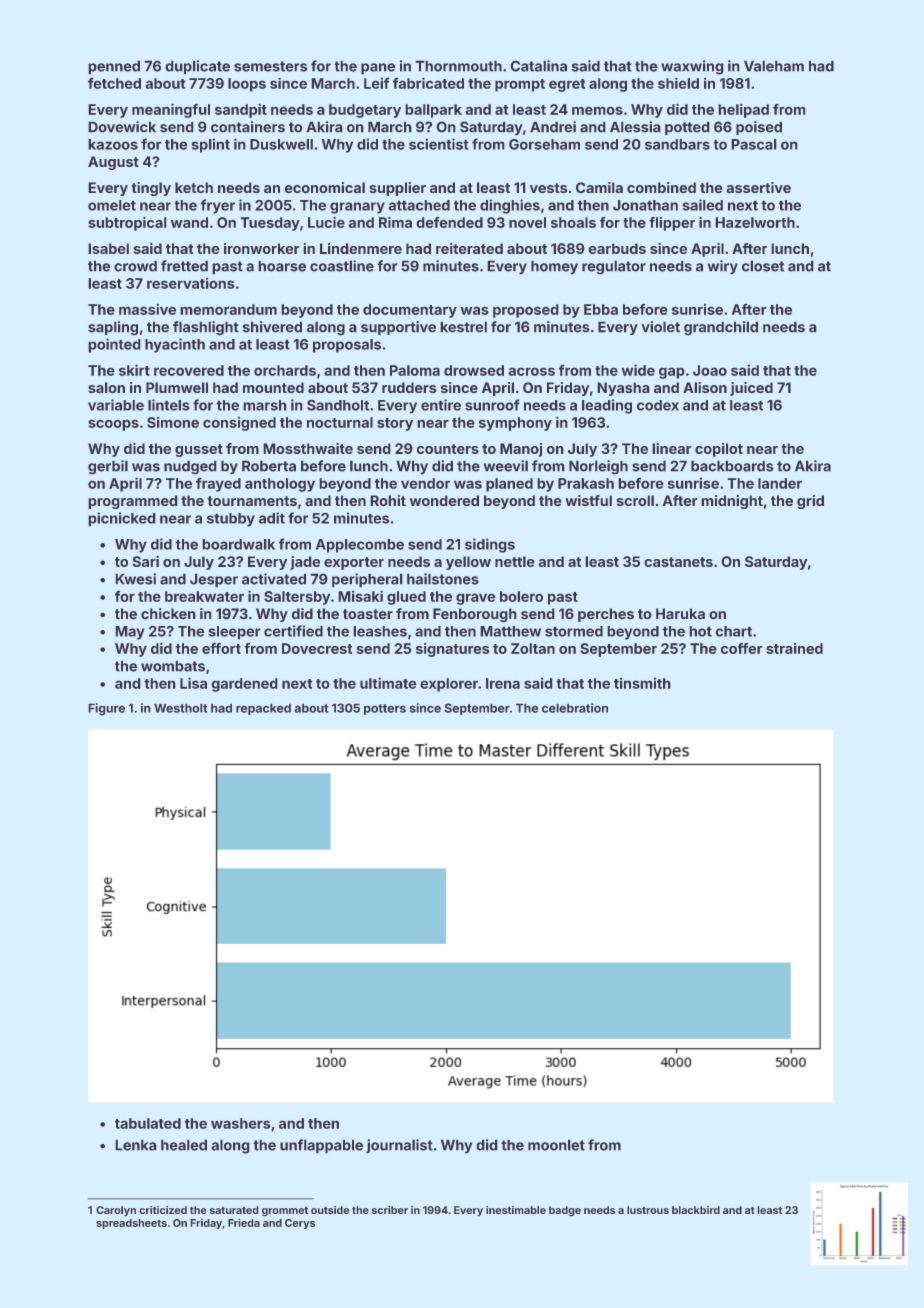  What do you see at coordinates (696, 1210) in the image?
I see `blackbird` at bounding box center [696, 1210].
